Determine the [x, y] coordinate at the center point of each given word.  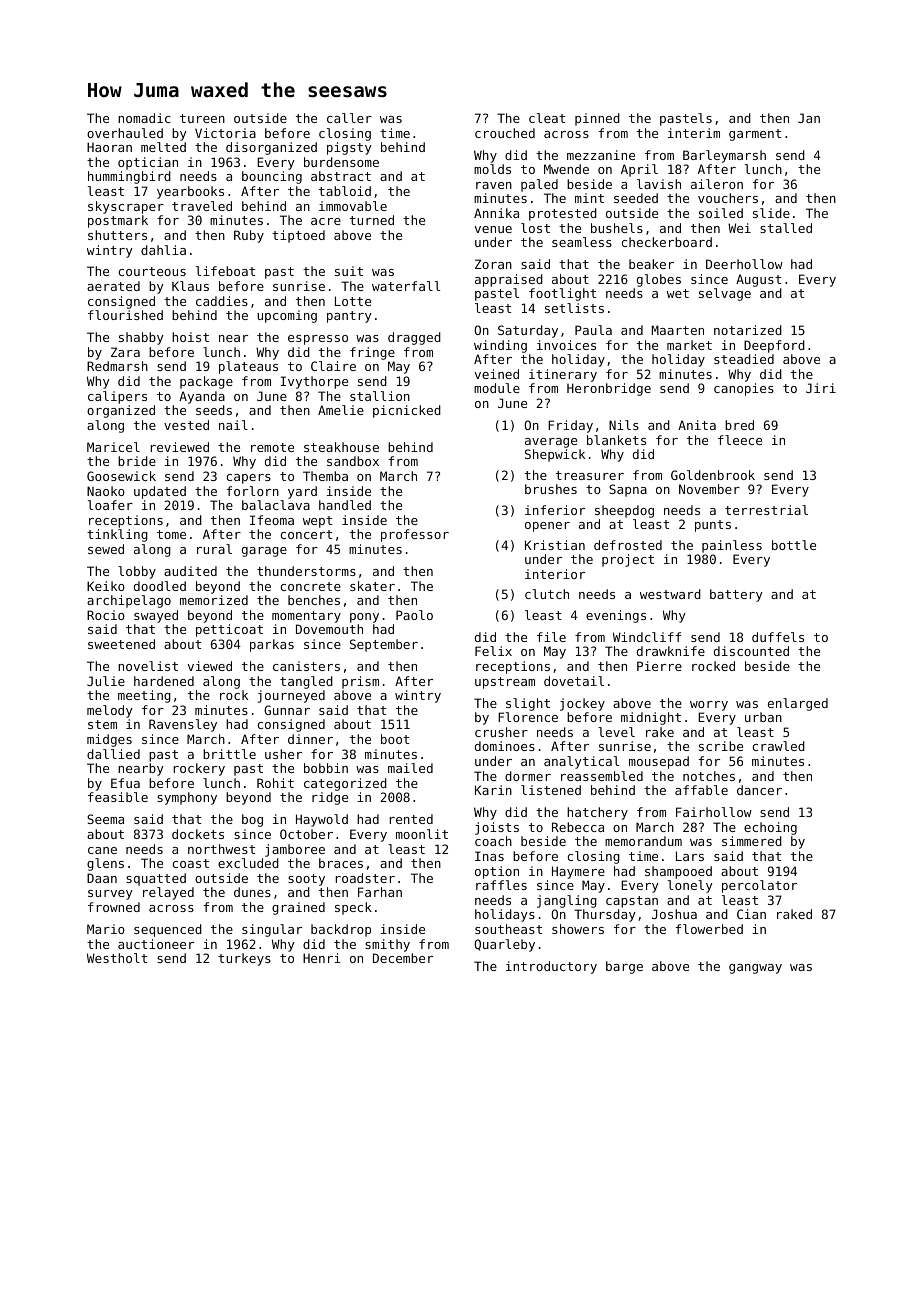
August [758, 280]
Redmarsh [117, 366]
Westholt [117, 958]
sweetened [121, 644]
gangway [755, 969]
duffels [778, 637]
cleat [547, 118]
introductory [551, 967]
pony [364, 618]
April [639, 170]
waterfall [406, 286]
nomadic [144, 118]
